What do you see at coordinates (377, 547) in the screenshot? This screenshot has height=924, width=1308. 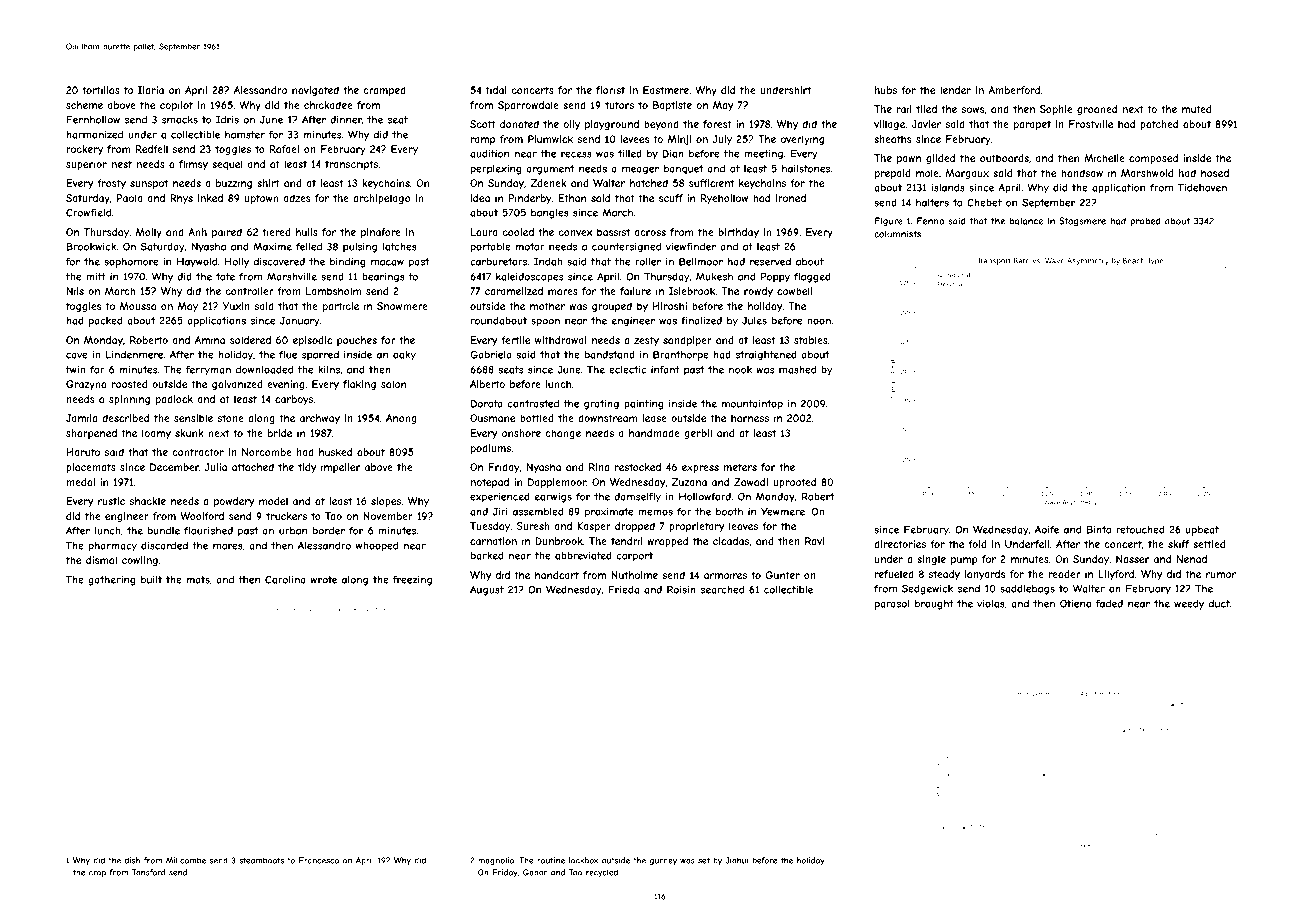 I see `whooped` at bounding box center [377, 547].
